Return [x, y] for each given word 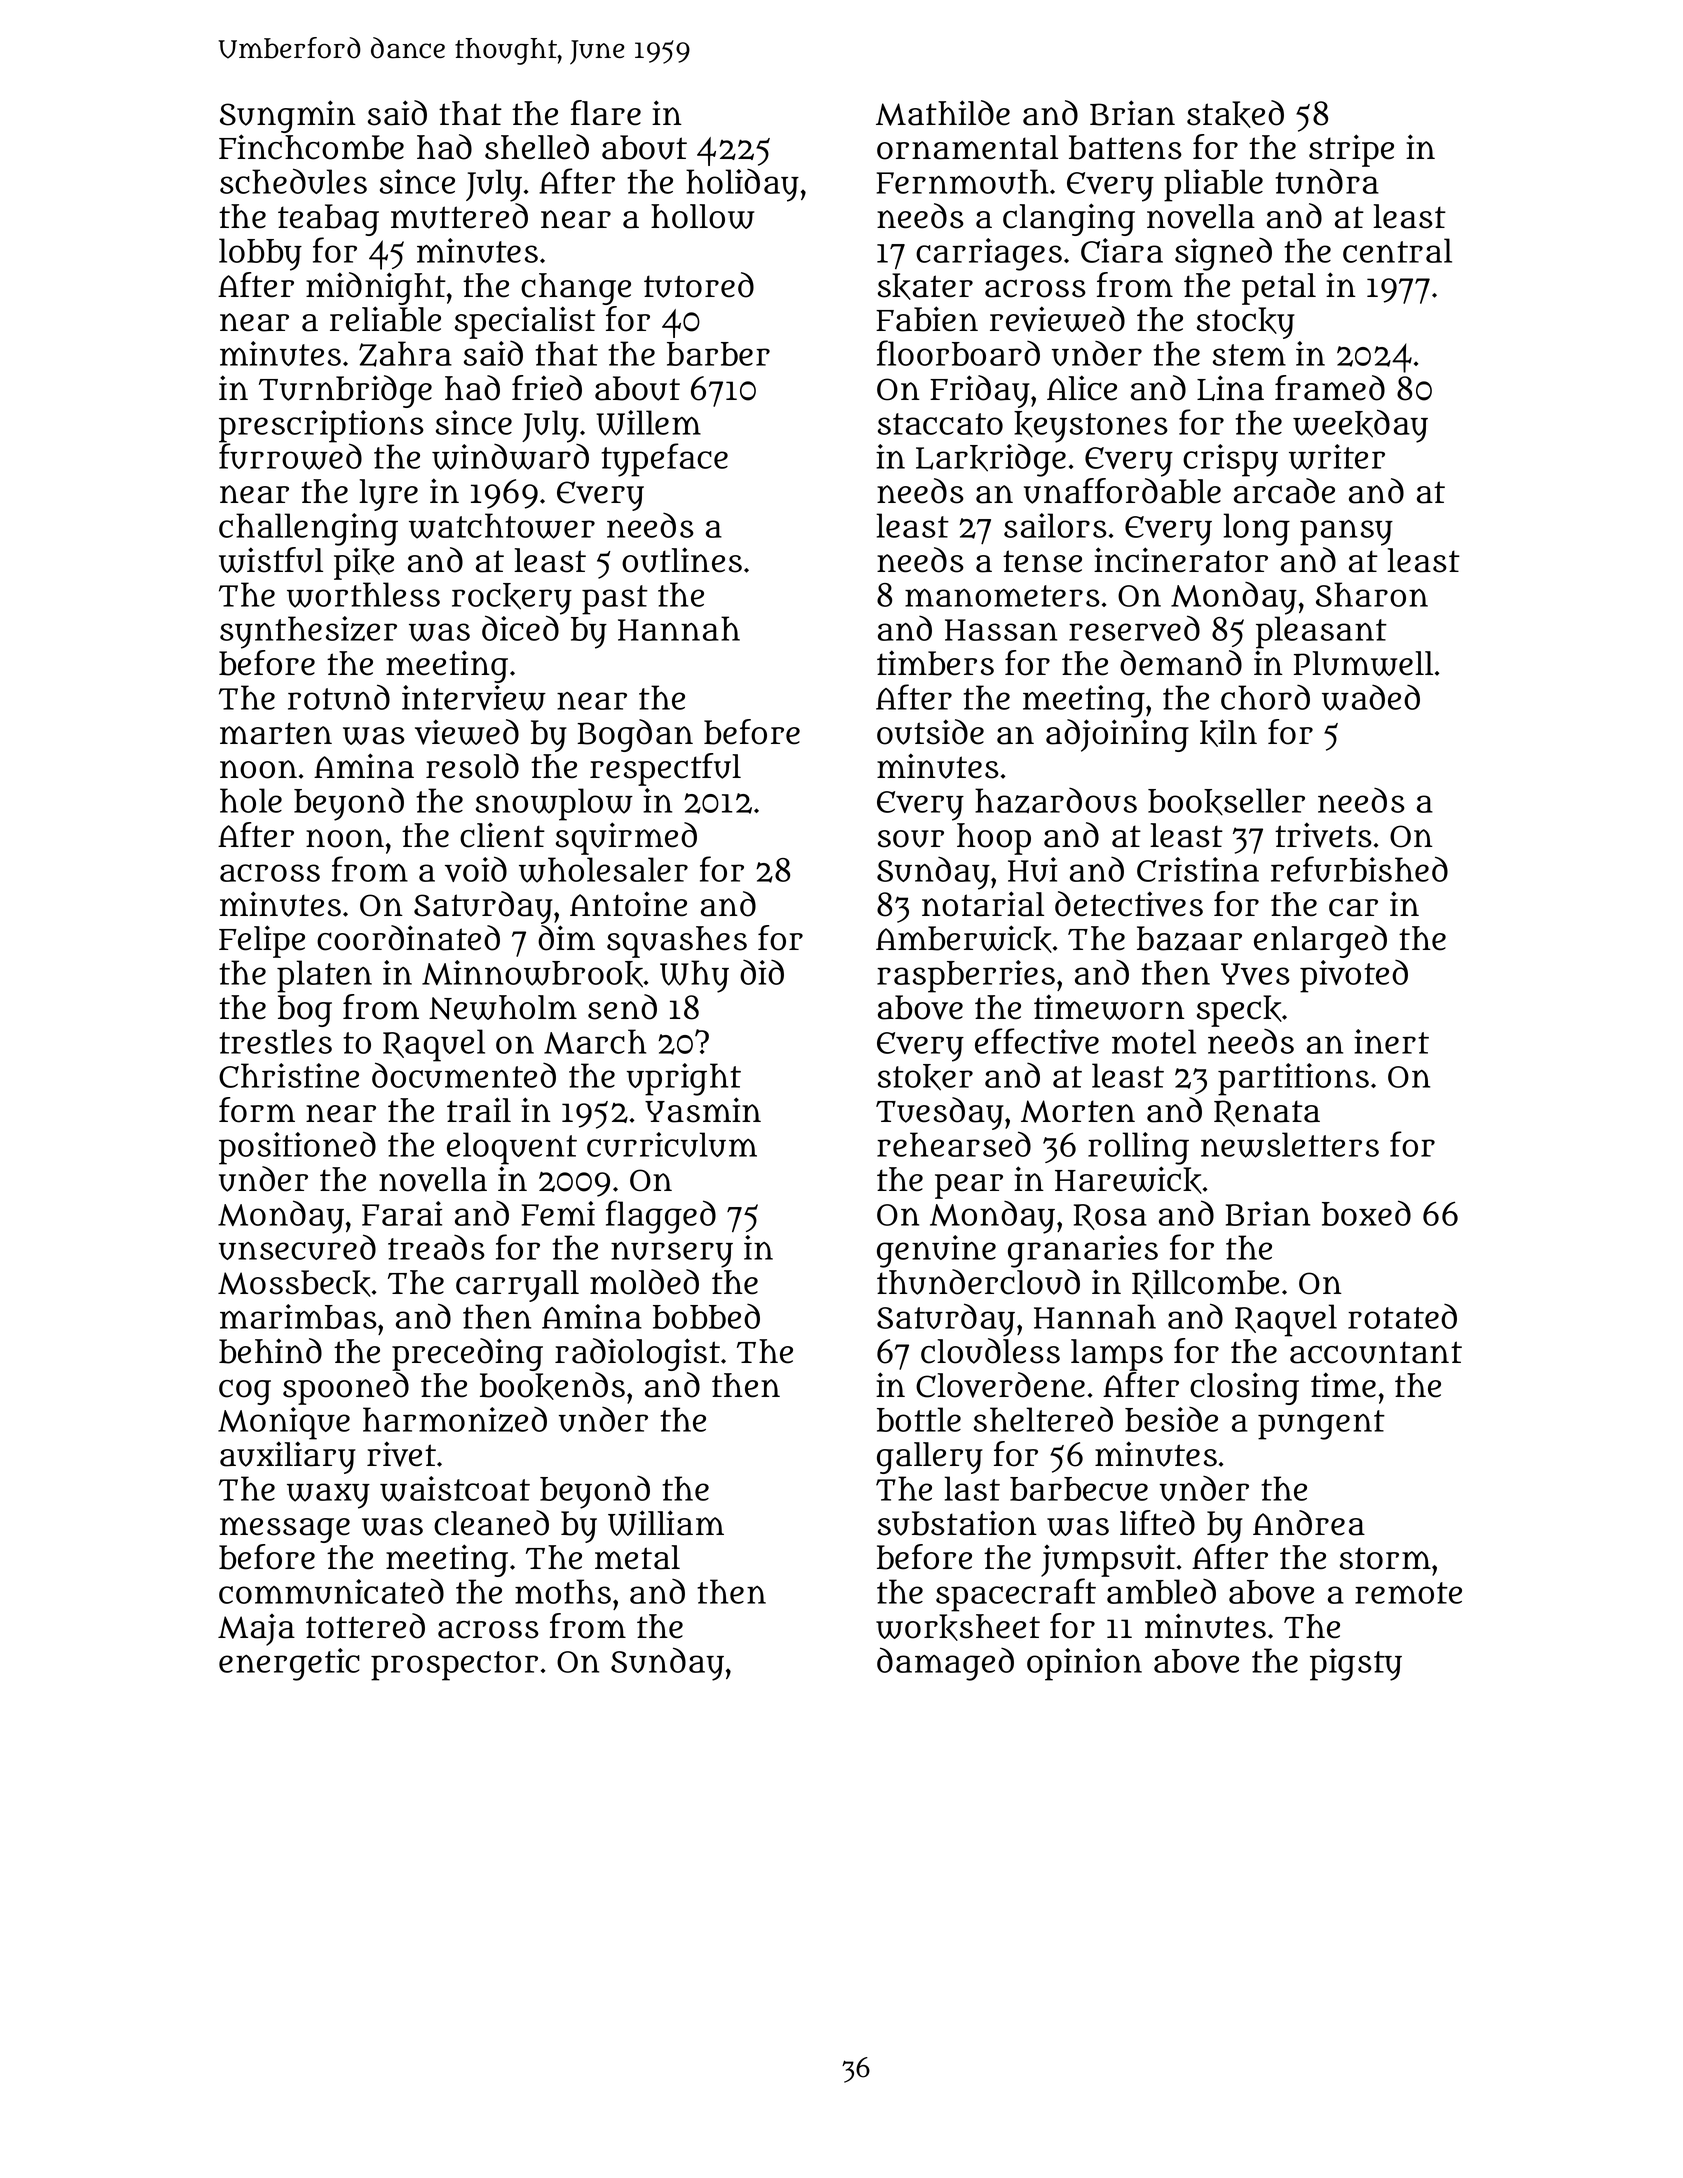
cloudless [990, 1351]
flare [606, 113]
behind [270, 1351]
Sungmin [288, 116]
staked [1235, 114]
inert [1391, 1041]
